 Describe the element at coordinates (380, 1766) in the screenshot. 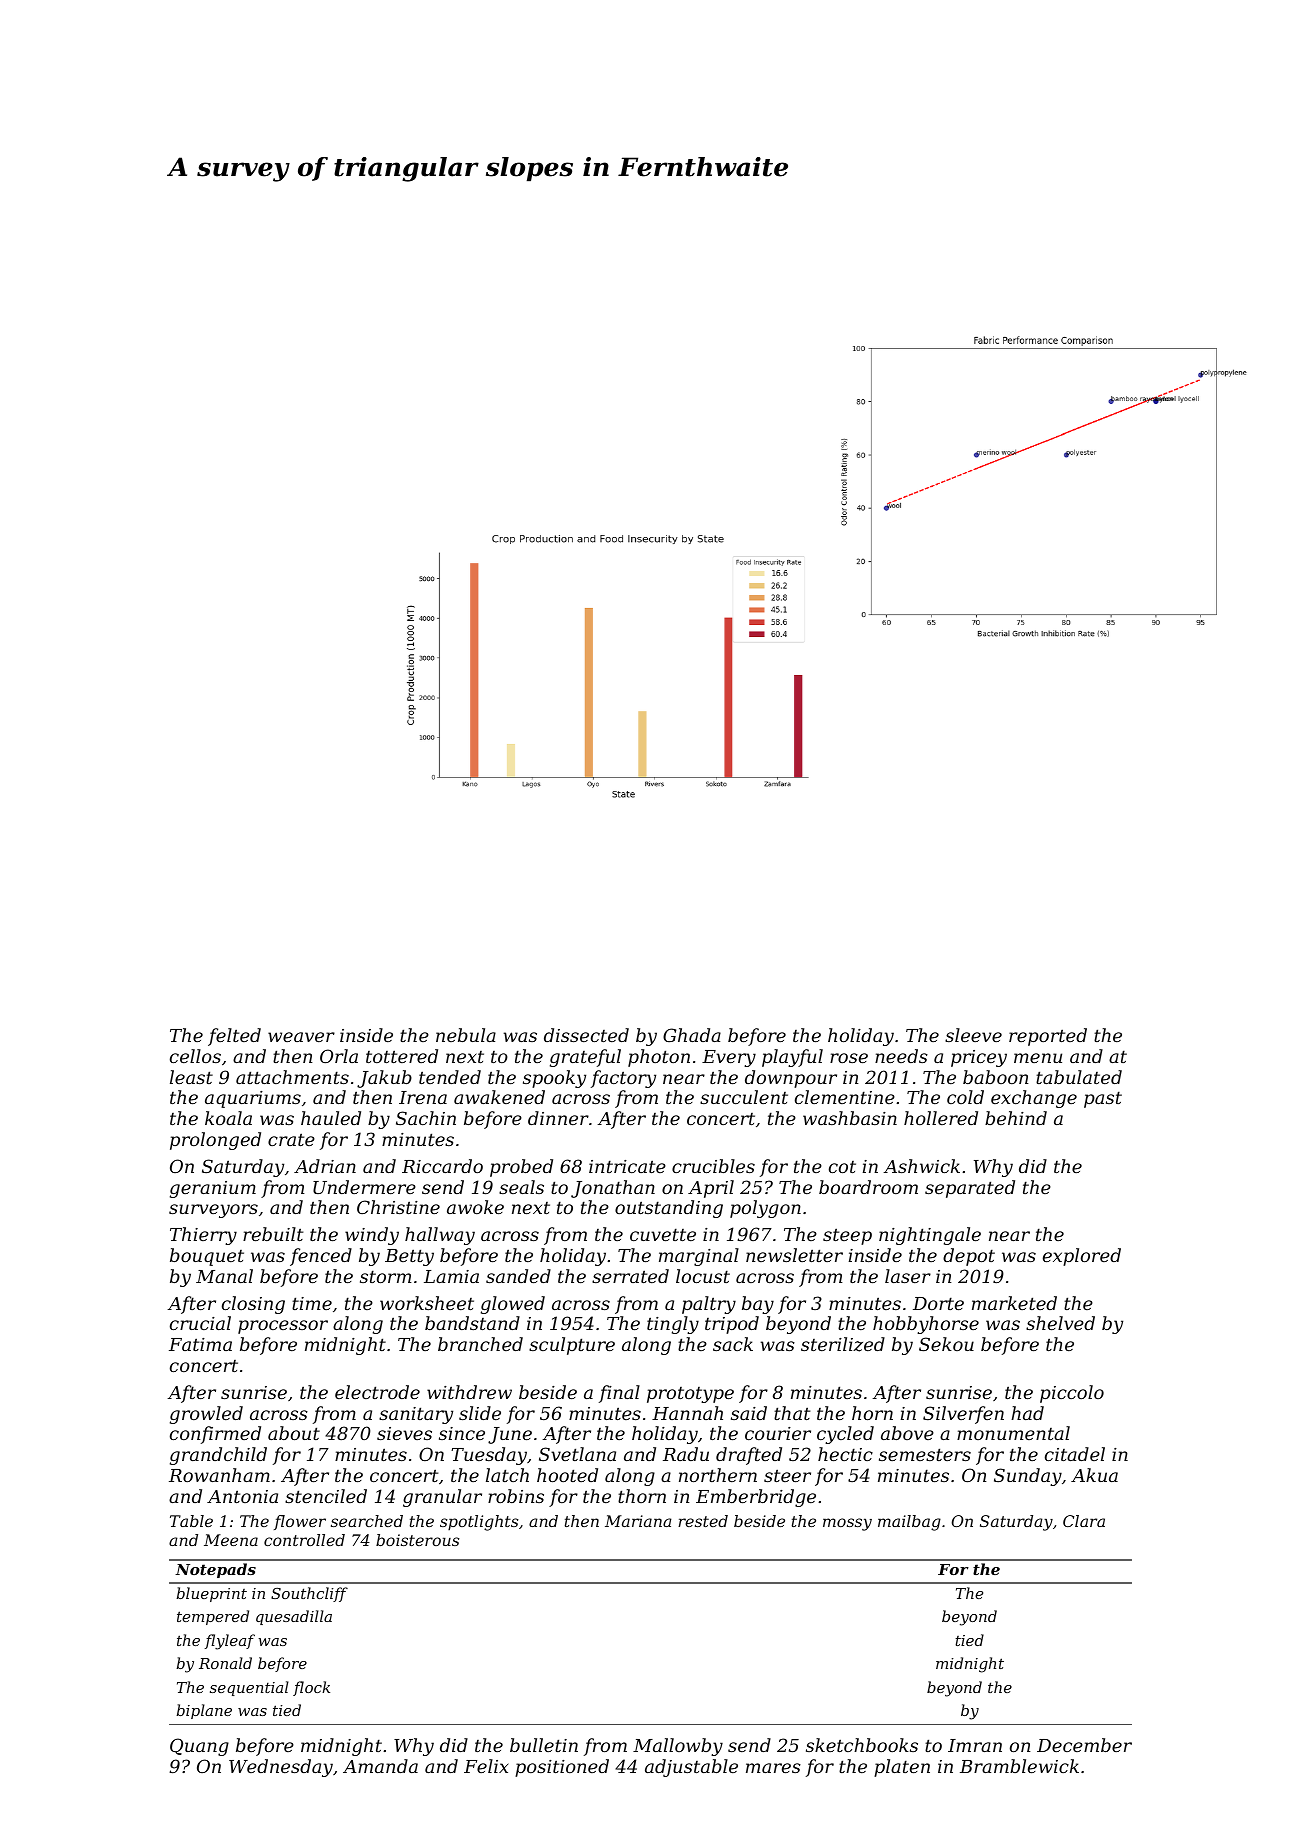

I see `Amanda` at that location.
